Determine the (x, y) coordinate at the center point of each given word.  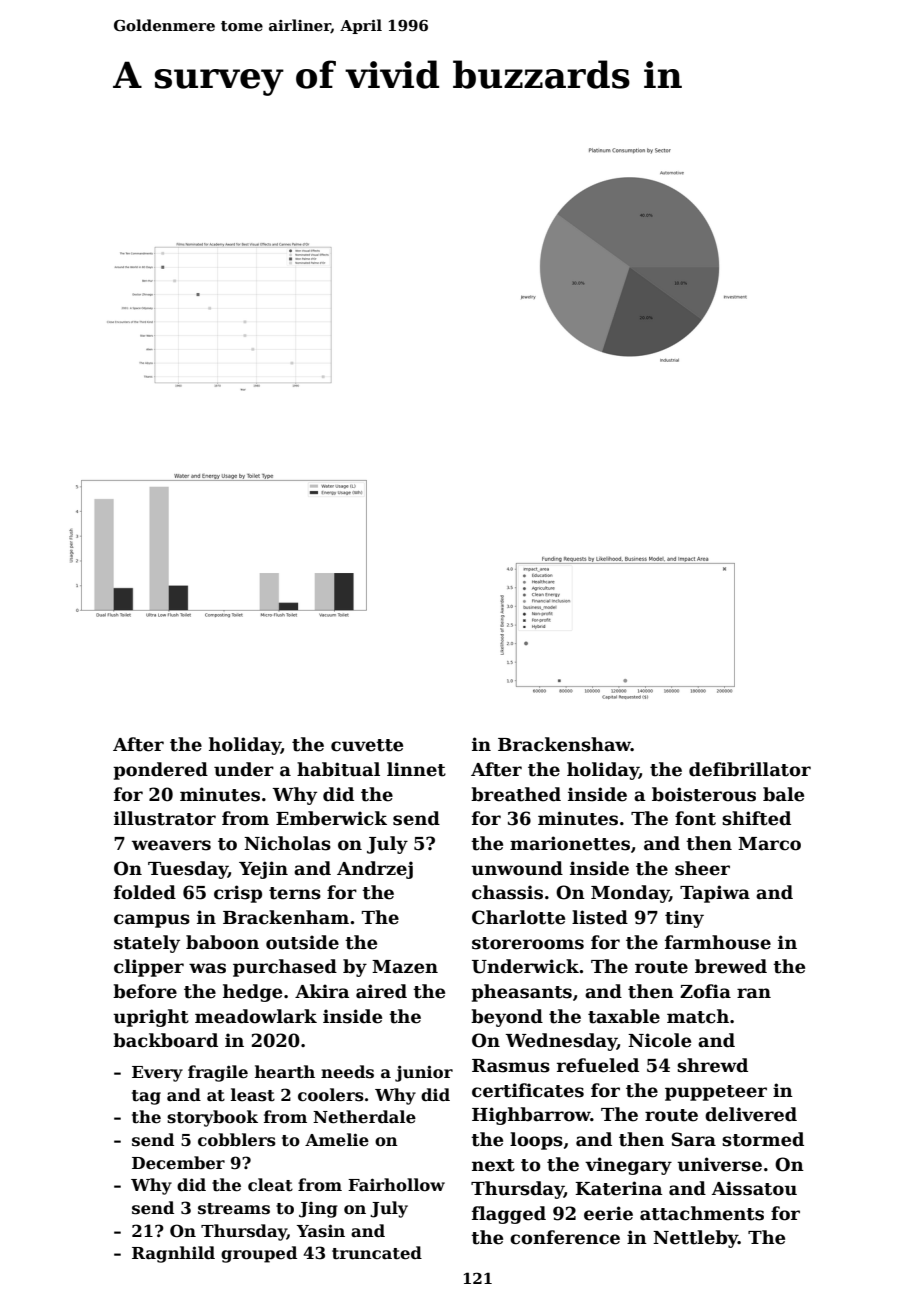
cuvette (367, 745)
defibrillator (750, 769)
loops (536, 1141)
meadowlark (256, 1016)
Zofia (705, 991)
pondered (160, 771)
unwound (517, 868)
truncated (377, 1253)
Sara (694, 1139)
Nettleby (695, 1239)
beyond (507, 1018)
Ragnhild (173, 1254)
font (695, 818)
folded (145, 892)
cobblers (237, 1140)
